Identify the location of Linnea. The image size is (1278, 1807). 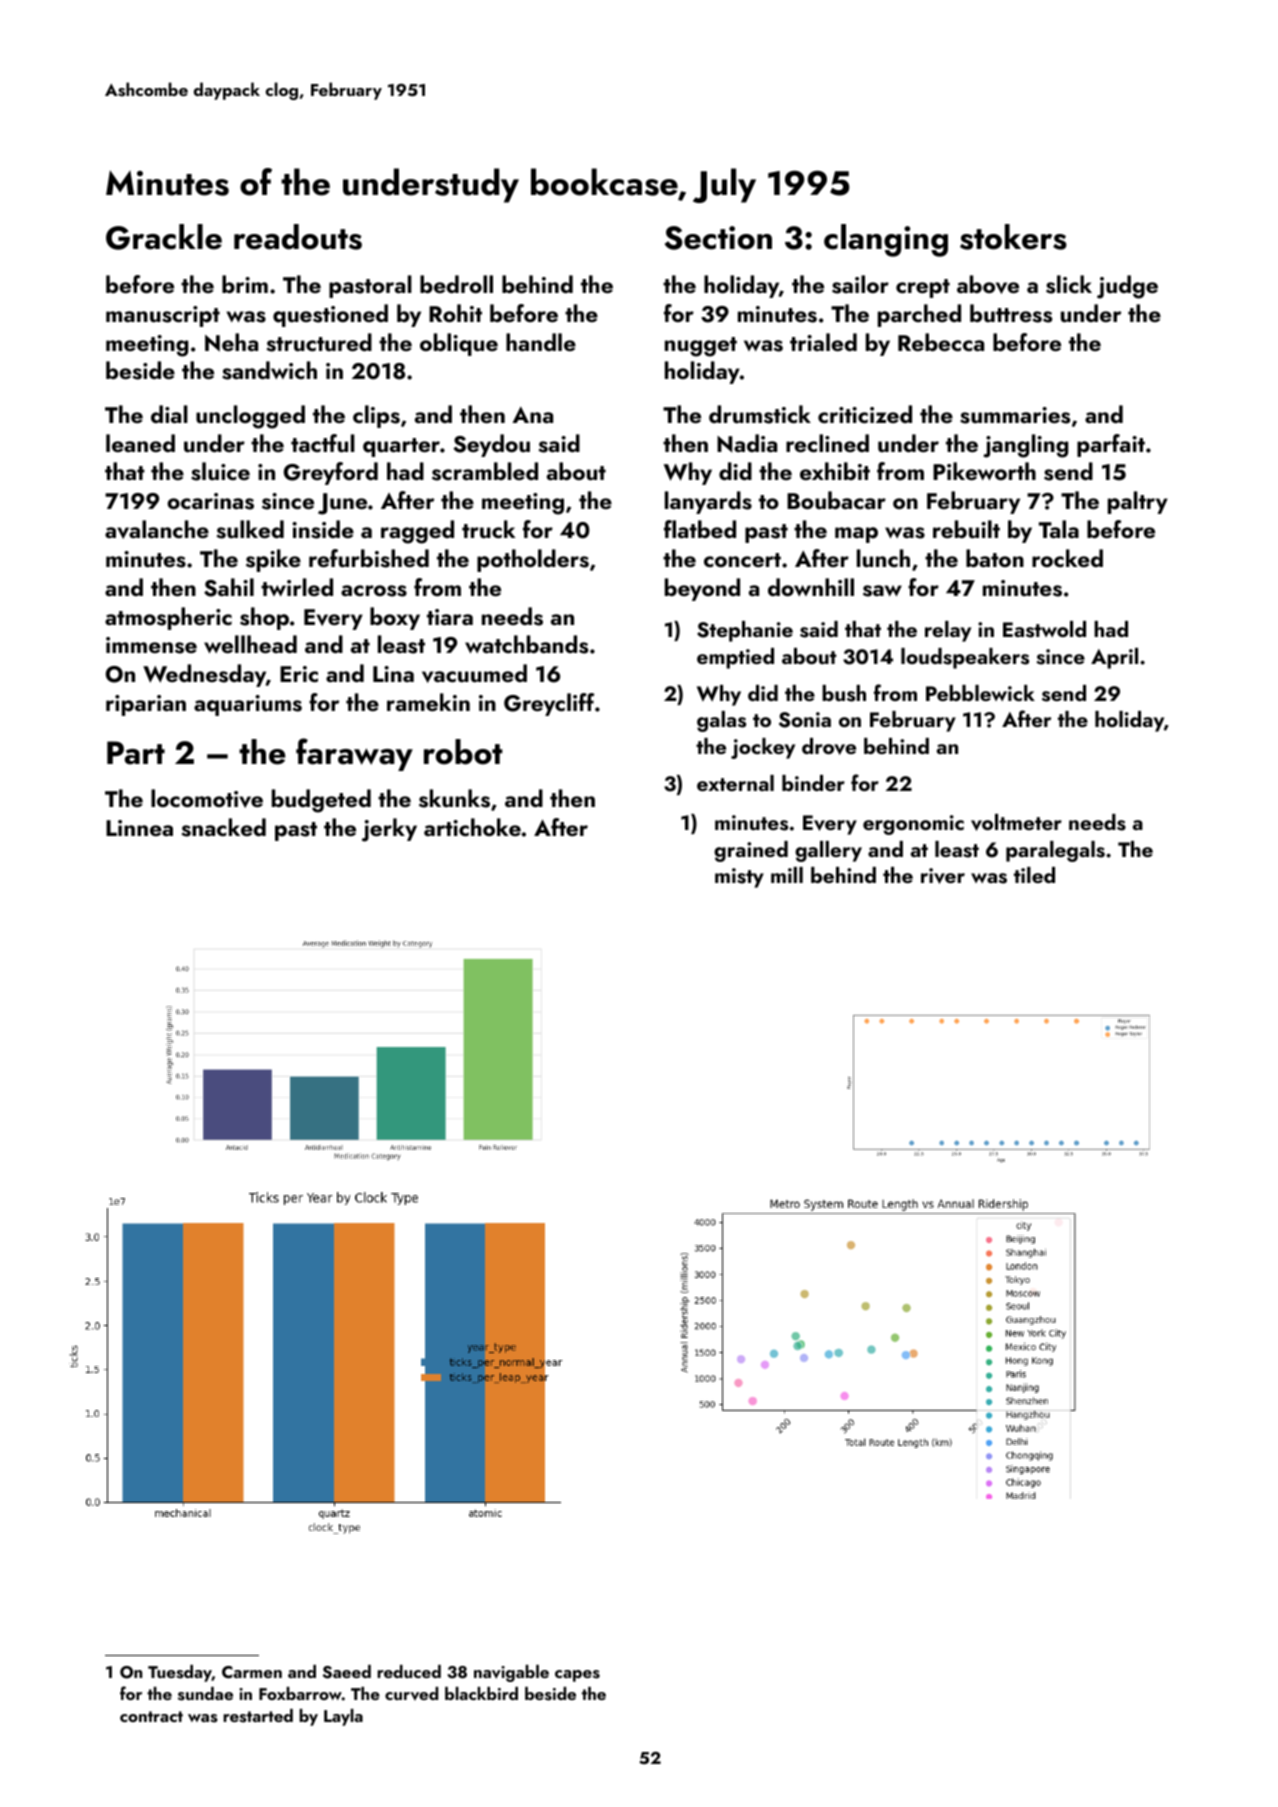
(139, 828).
